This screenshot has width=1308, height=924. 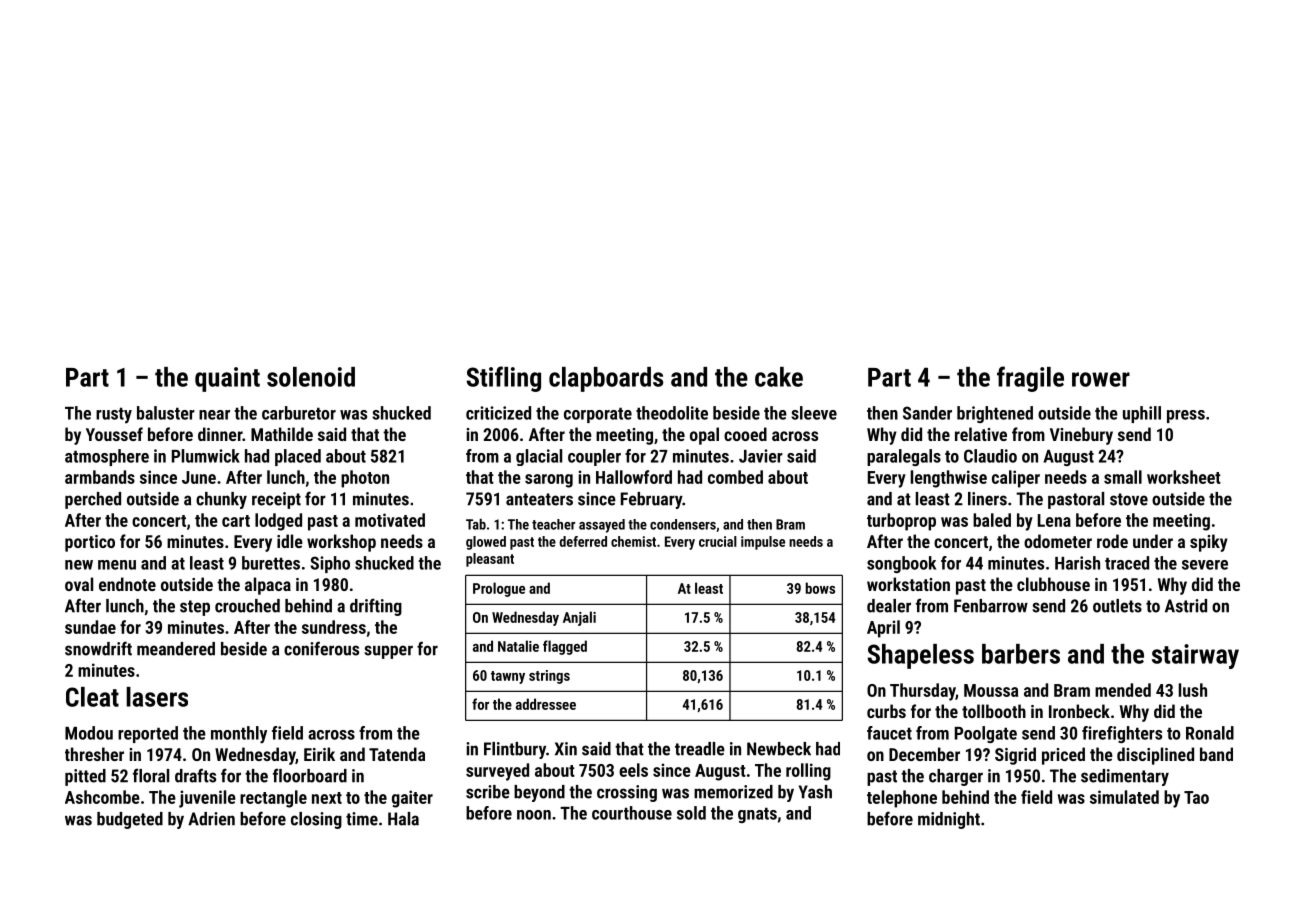 I want to click on flagged, so click(x=565, y=647).
